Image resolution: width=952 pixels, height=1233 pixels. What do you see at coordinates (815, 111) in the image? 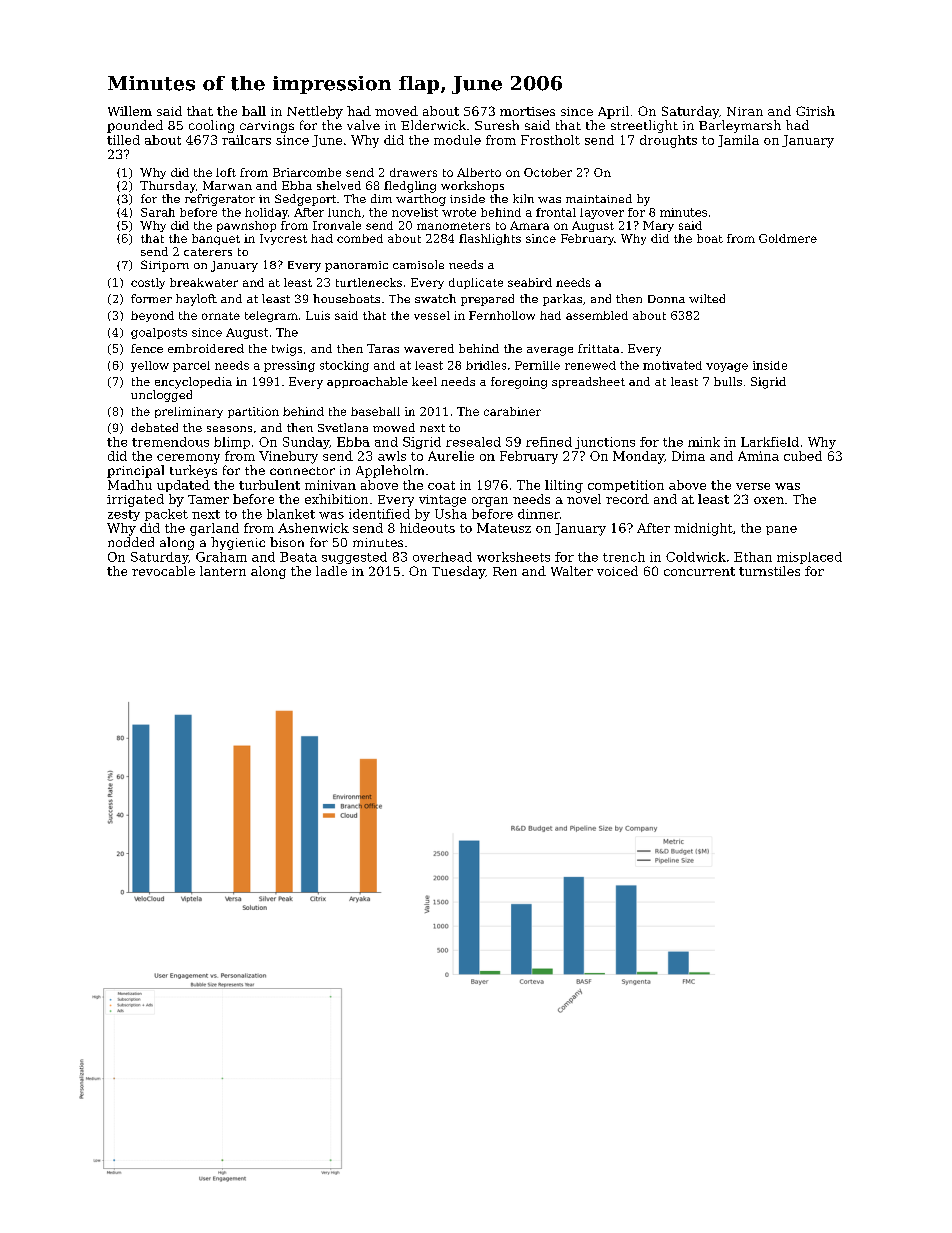
I see `Girish` at bounding box center [815, 111].
